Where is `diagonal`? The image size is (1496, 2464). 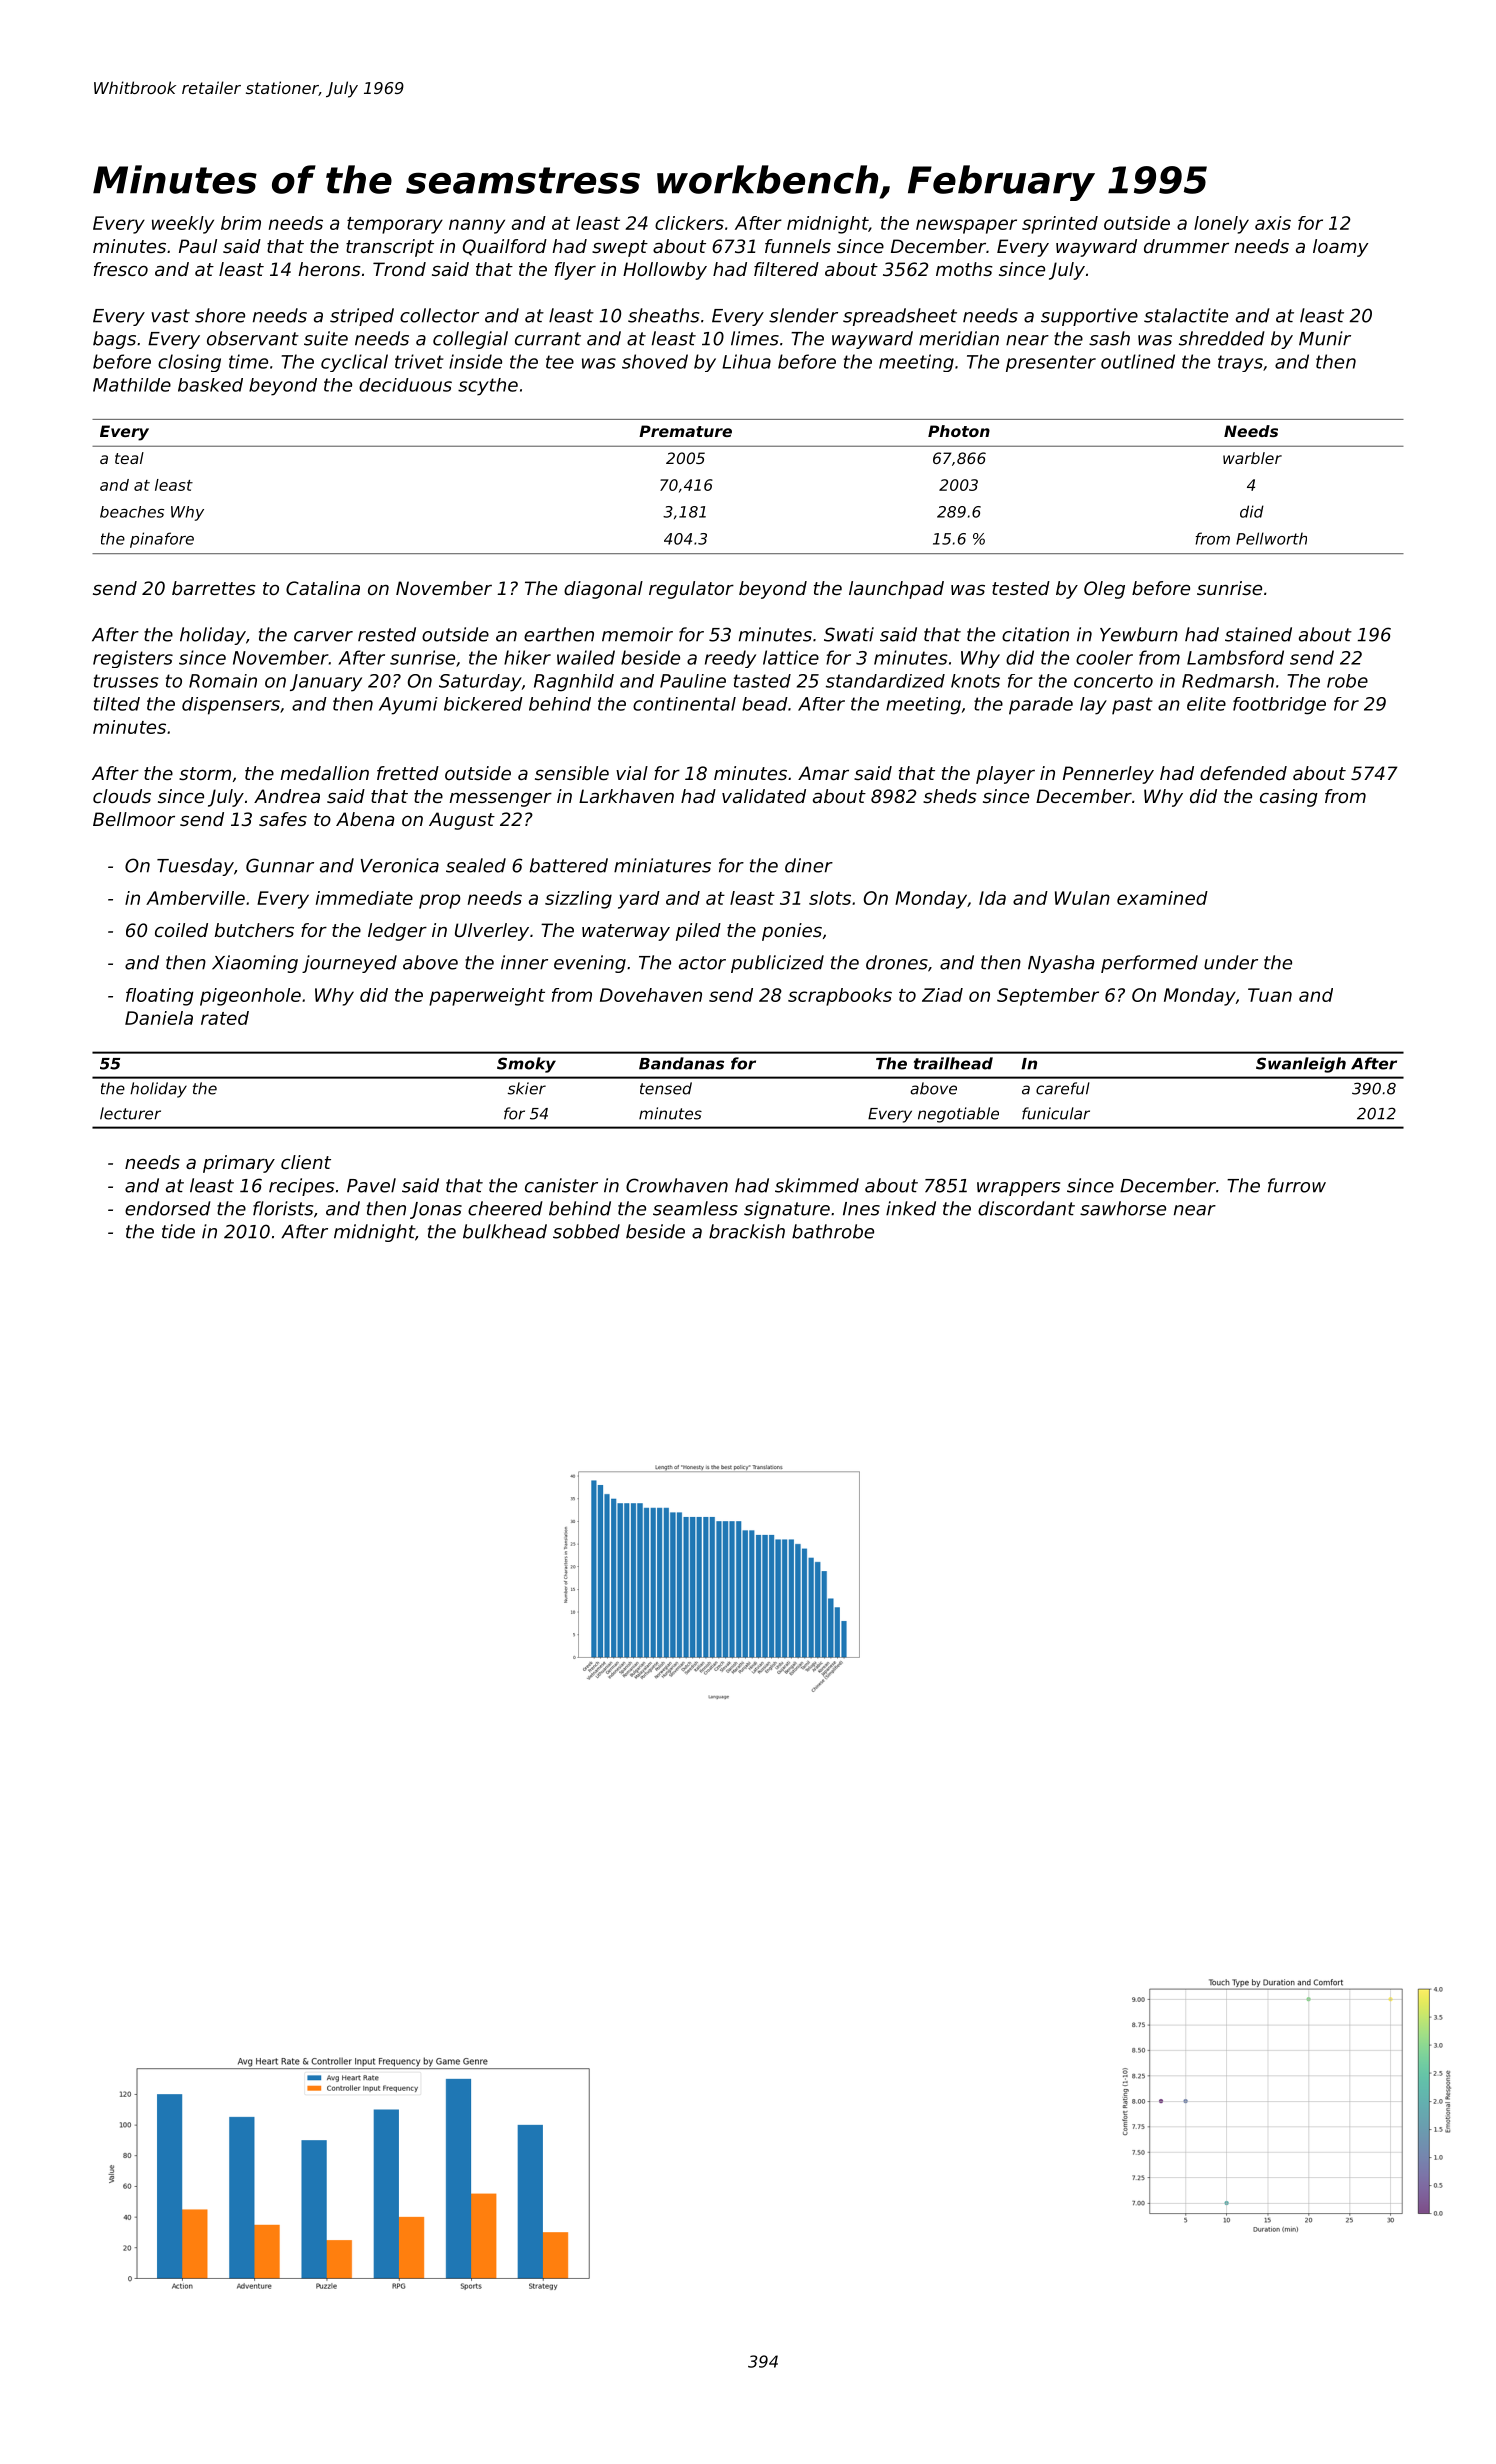
diagonal is located at coordinates (603, 590).
